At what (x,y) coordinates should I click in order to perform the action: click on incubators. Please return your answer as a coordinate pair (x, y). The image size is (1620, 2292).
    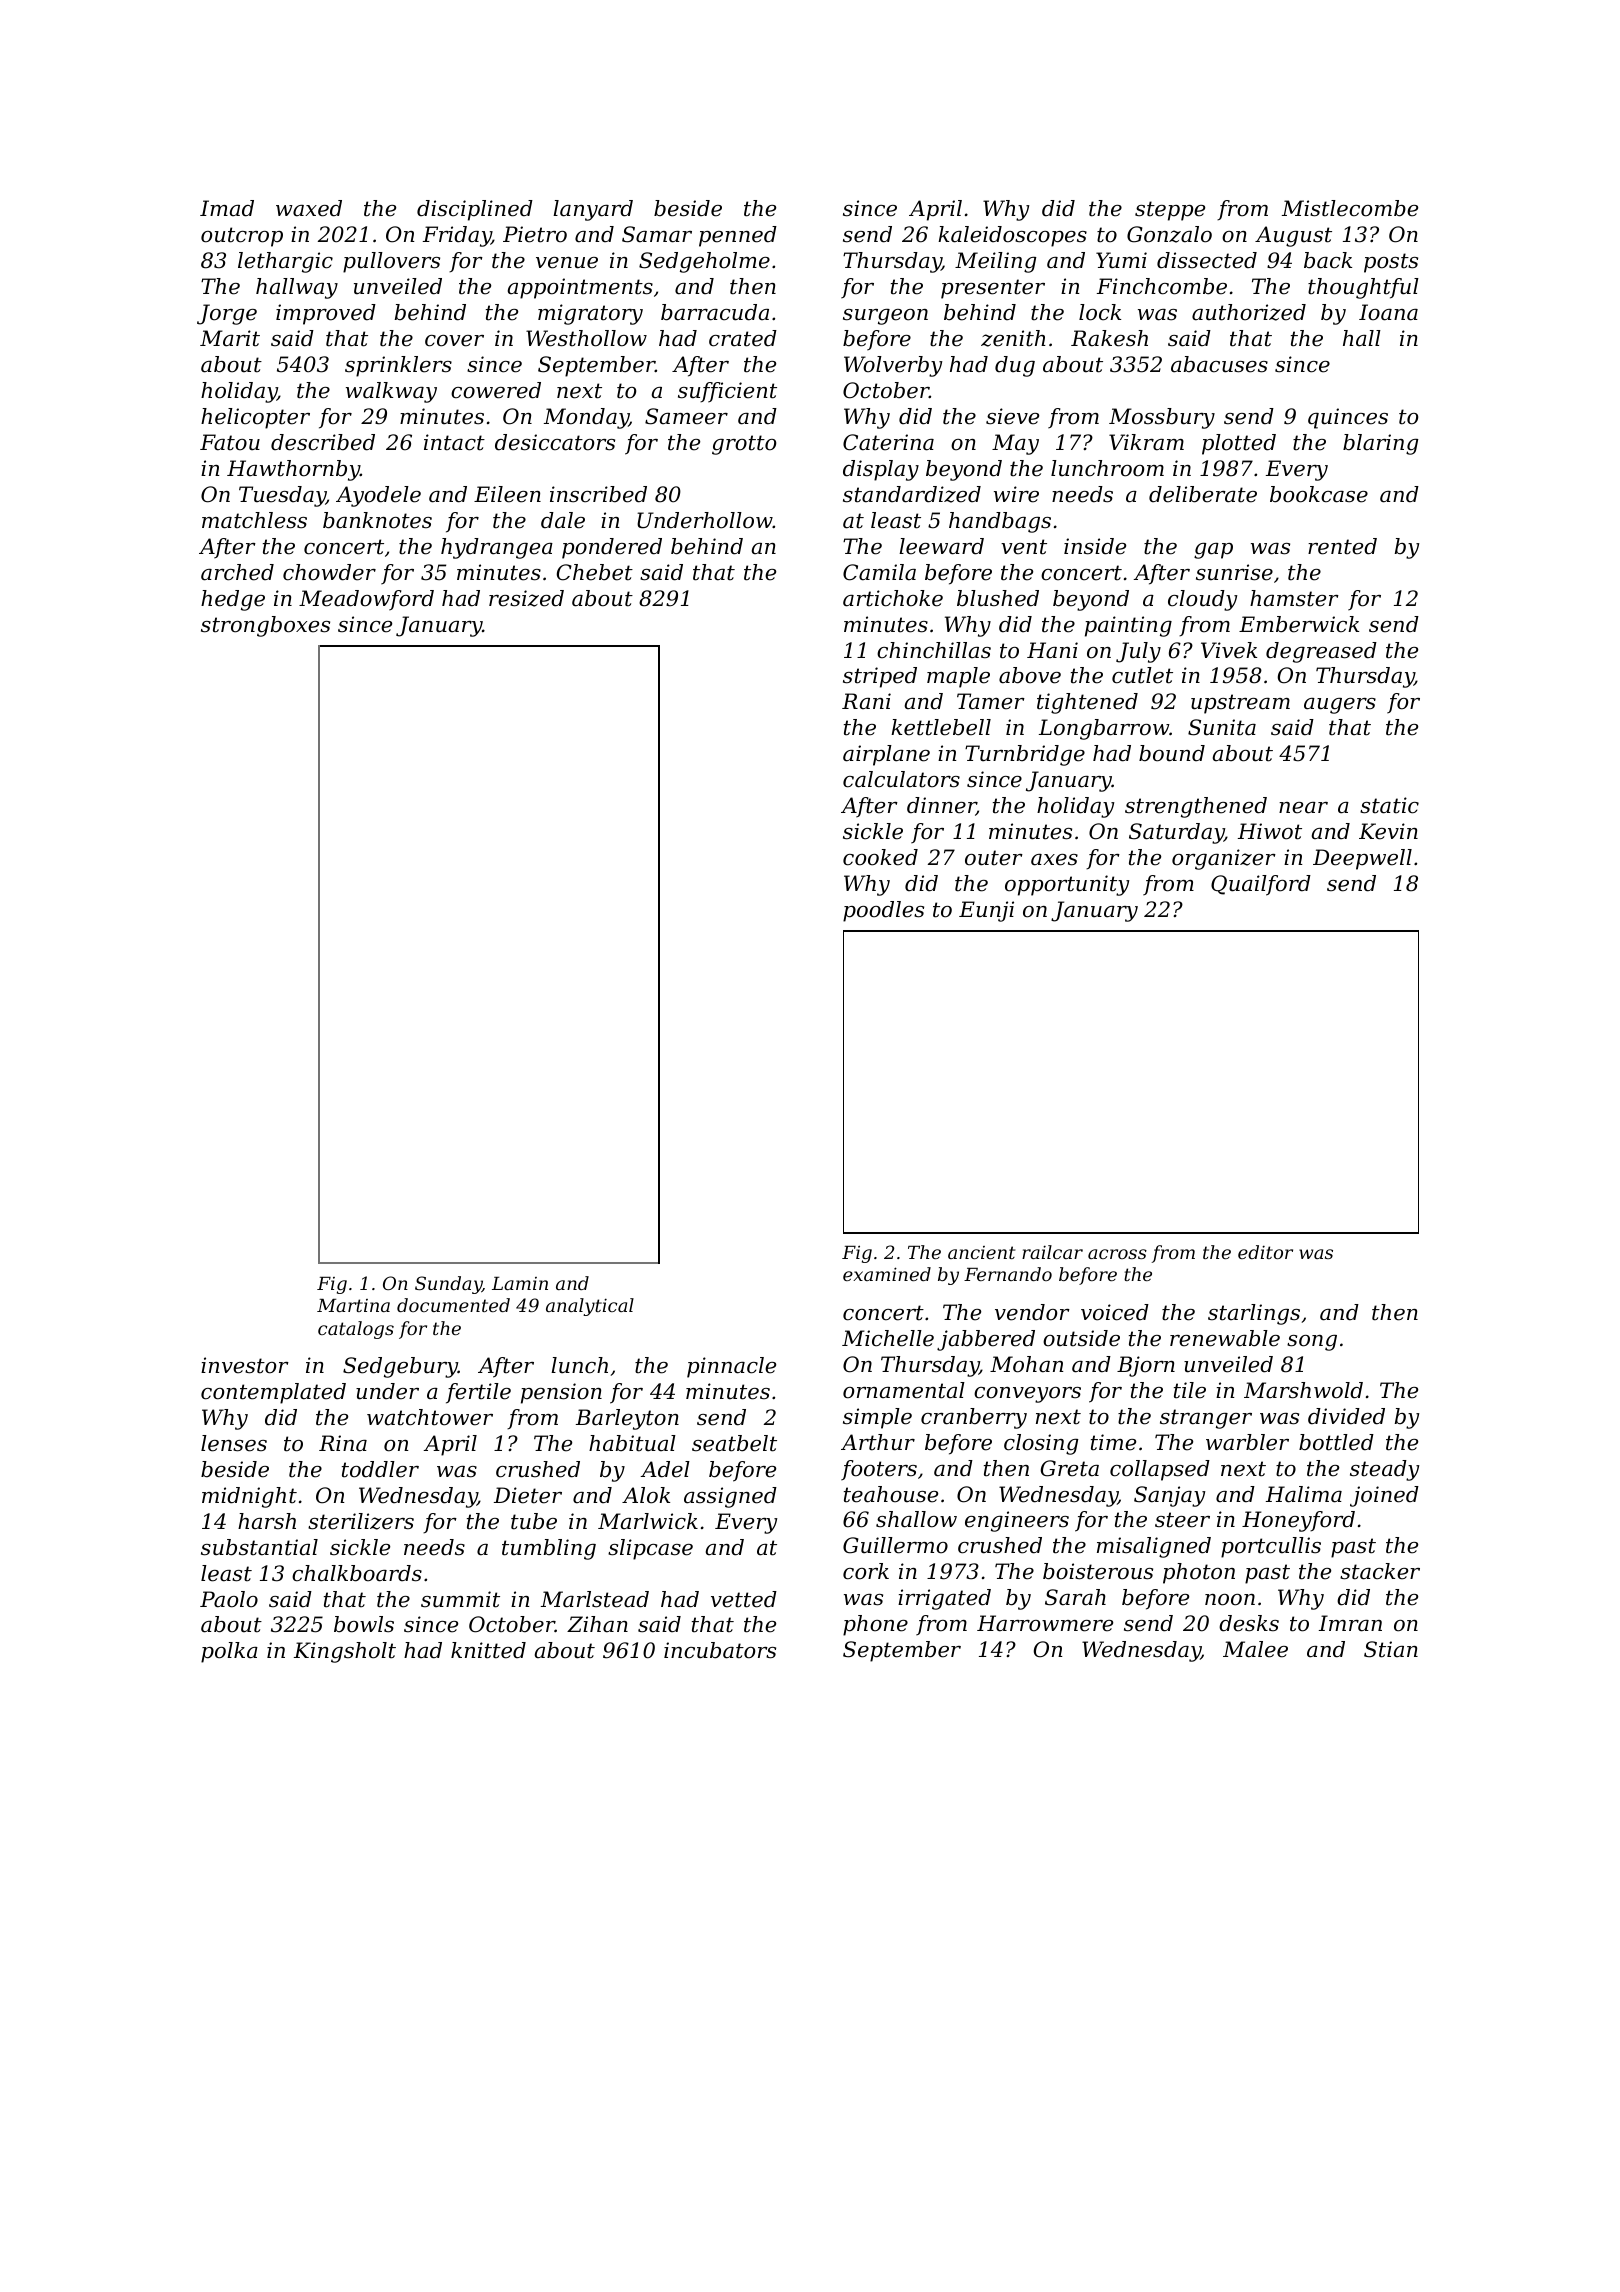
    Looking at the image, I should click on (720, 1650).
